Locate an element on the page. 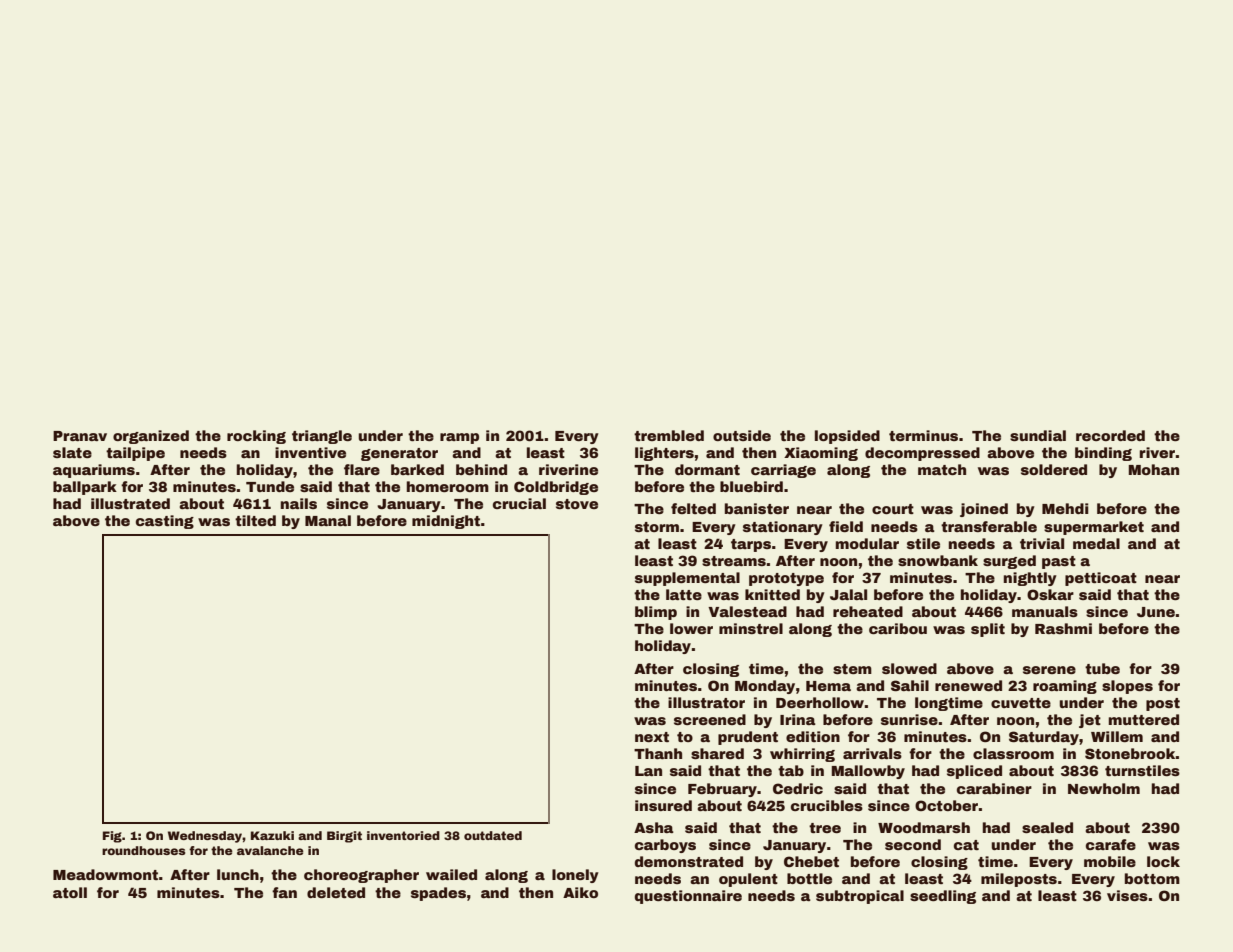  court is located at coordinates (893, 509).
